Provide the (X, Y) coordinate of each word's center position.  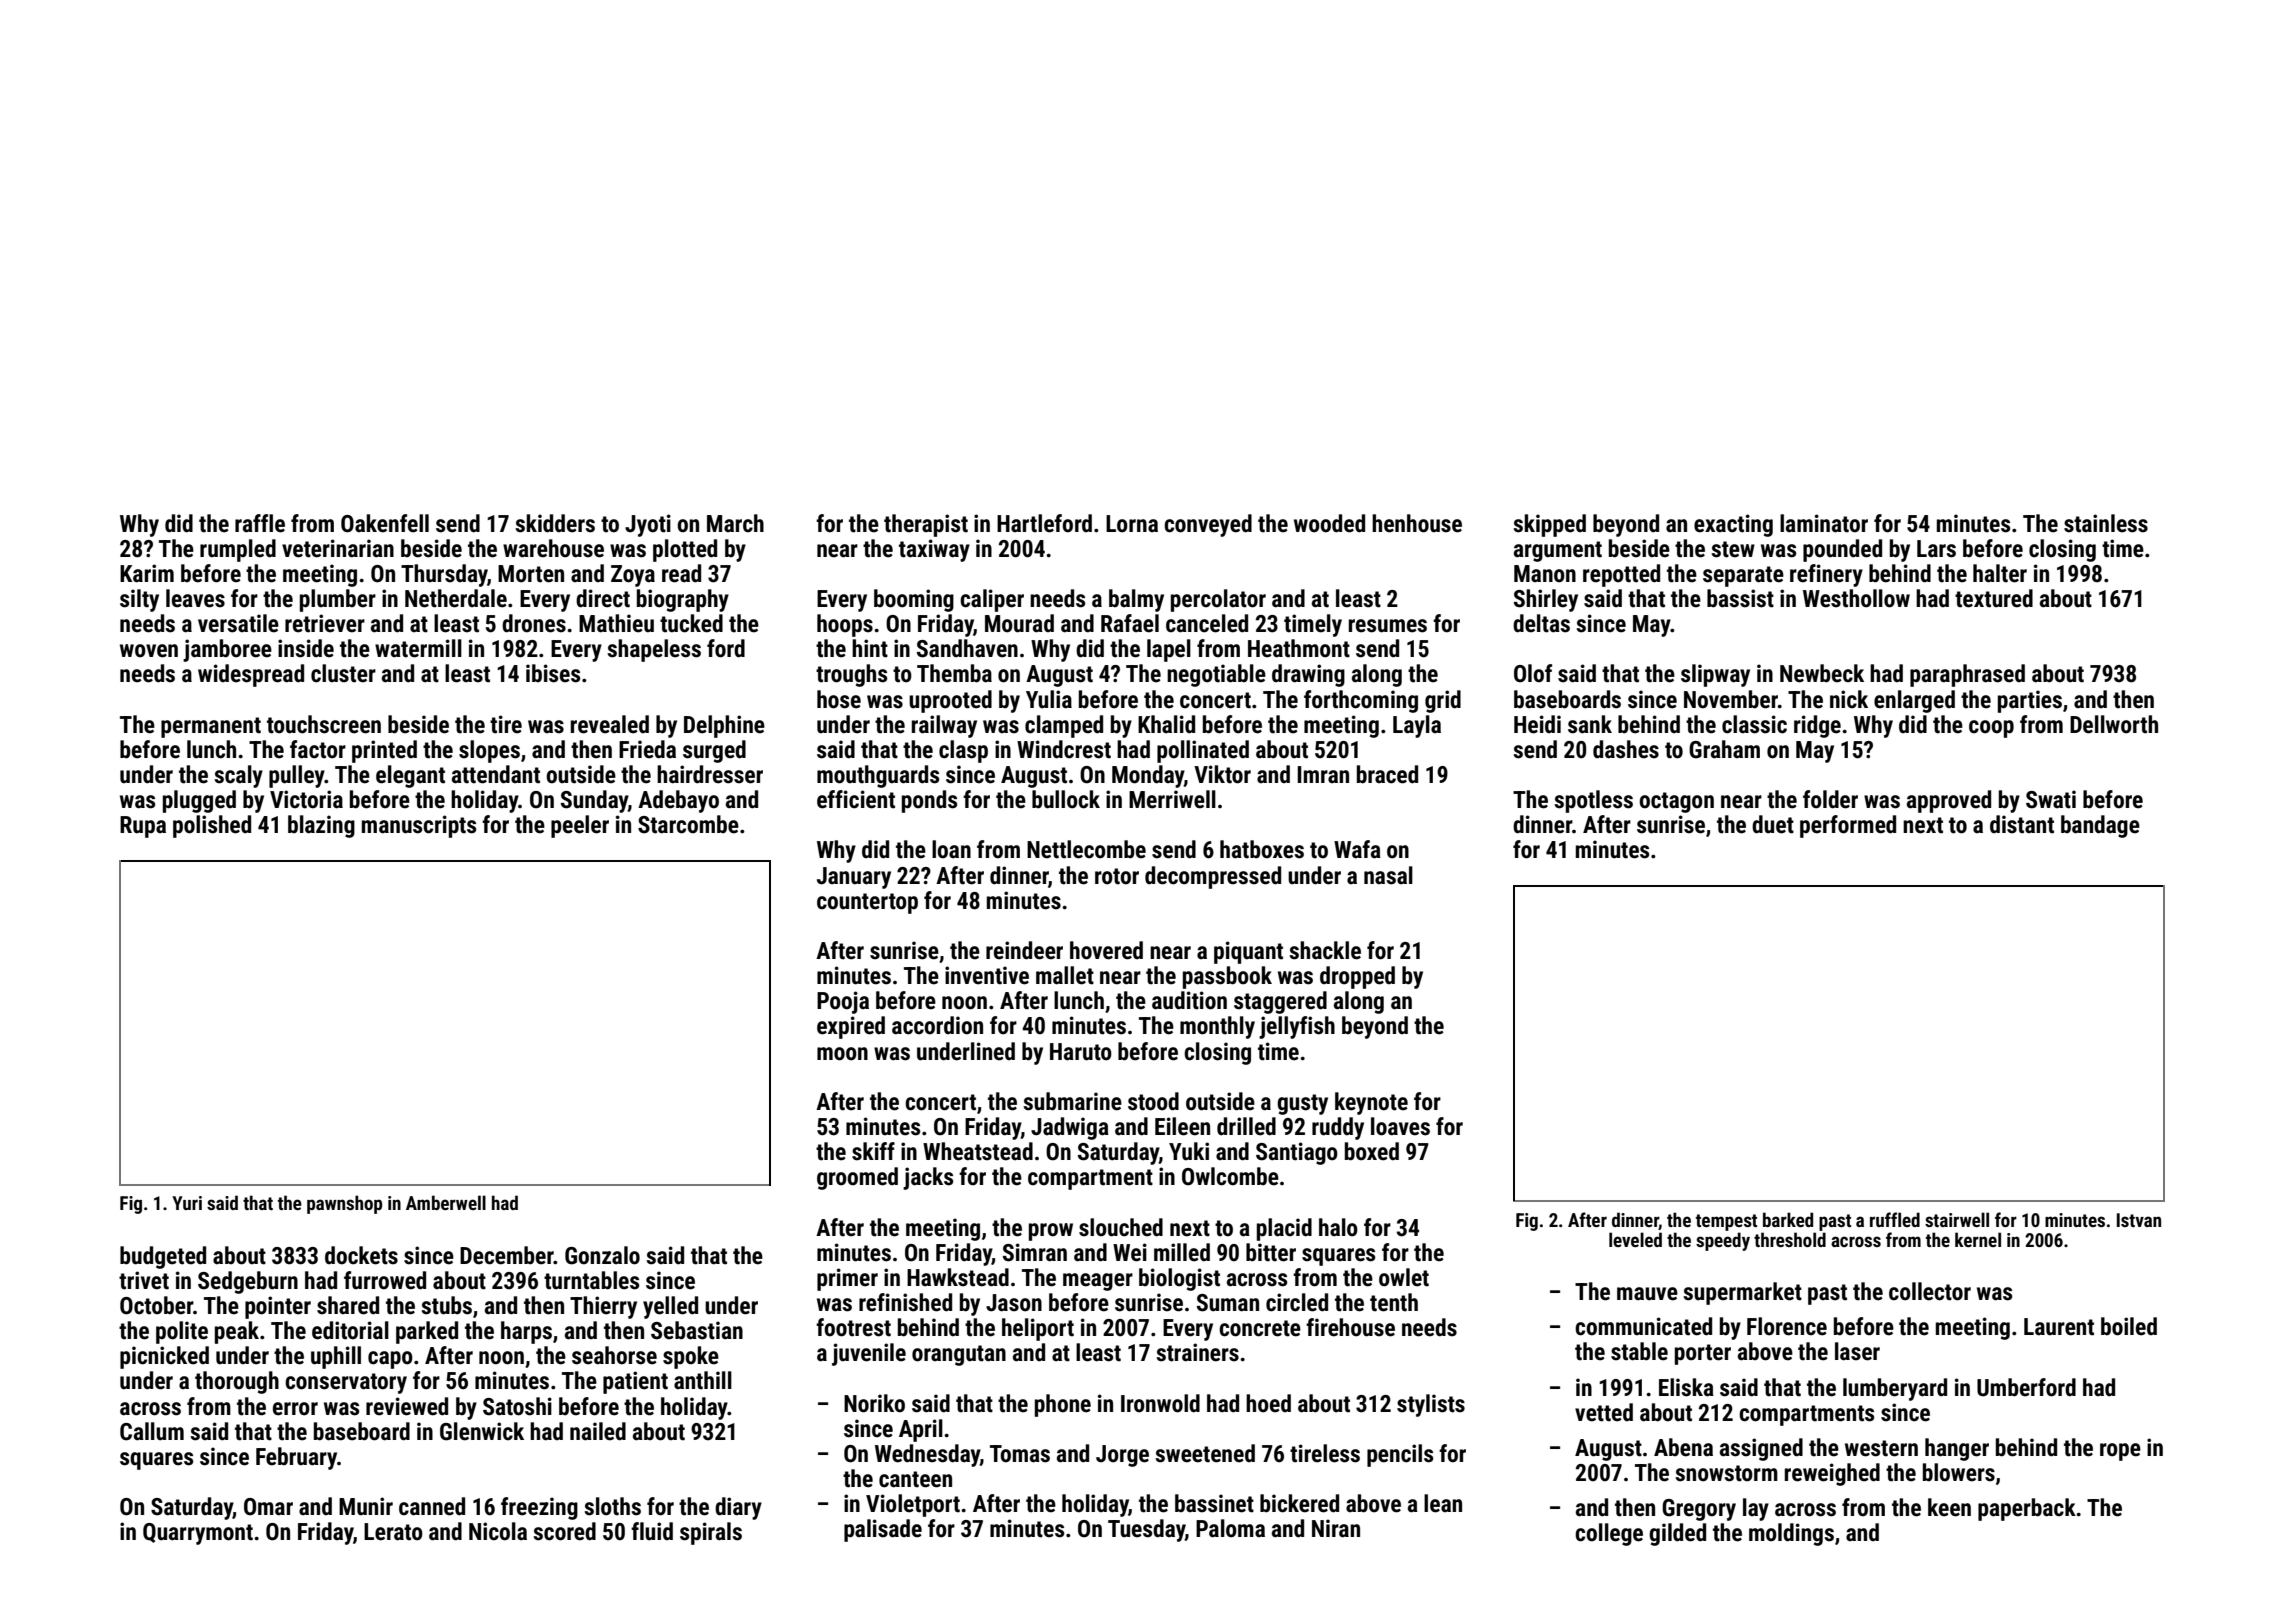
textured (1994, 598)
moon (842, 1054)
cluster (343, 673)
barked (1788, 1219)
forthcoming (1361, 701)
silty (139, 600)
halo (1338, 1227)
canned (432, 1506)
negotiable (1216, 675)
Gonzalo (602, 1255)
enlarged (1914, 701)
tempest (1726, 1222)
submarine (1072, 1101)
